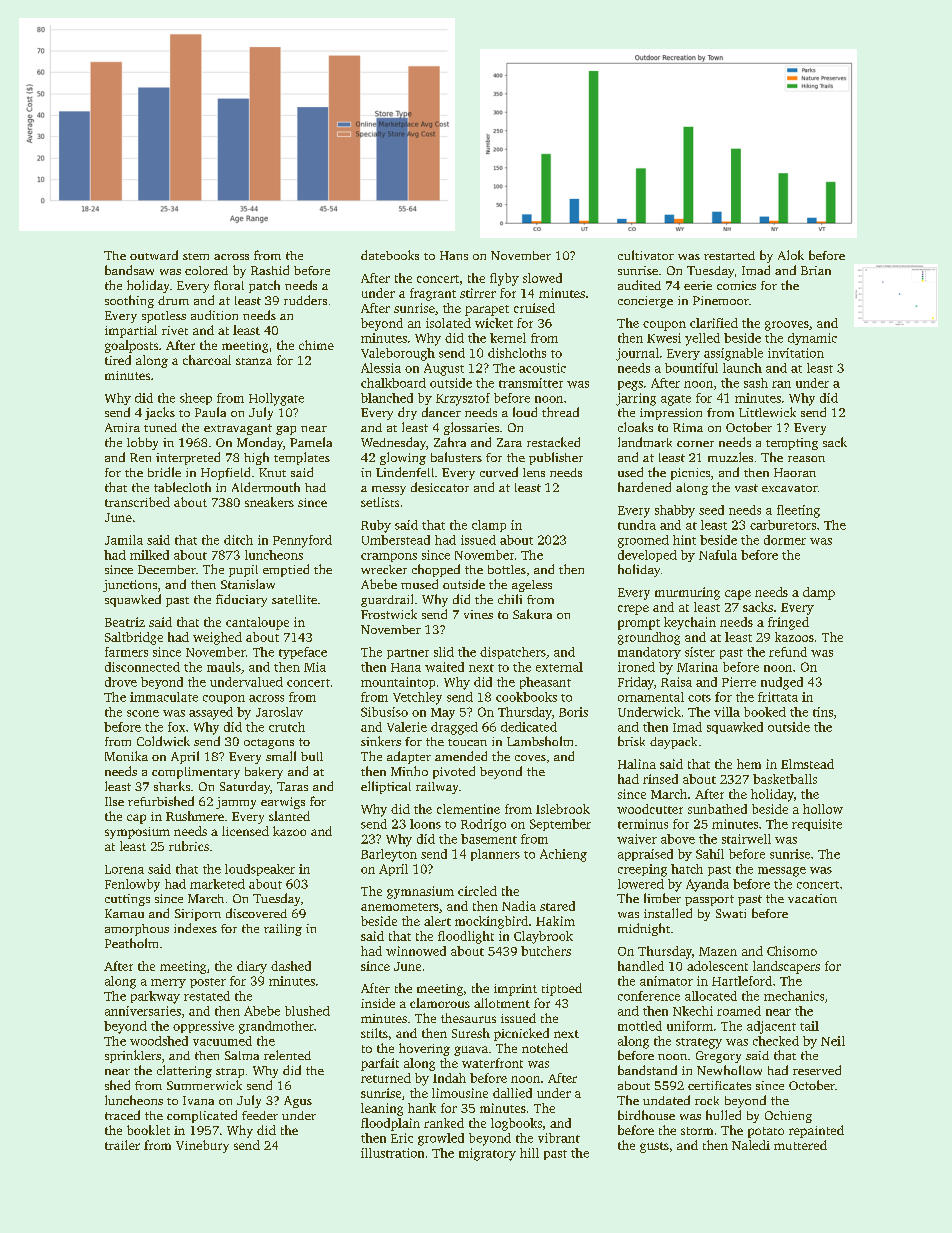 The width and height of the screenshot is (952, 1233). What do you see at coordinates (707, 885) in the screenshot?
I see `Ayanda` at bounding box center [707, 885].
